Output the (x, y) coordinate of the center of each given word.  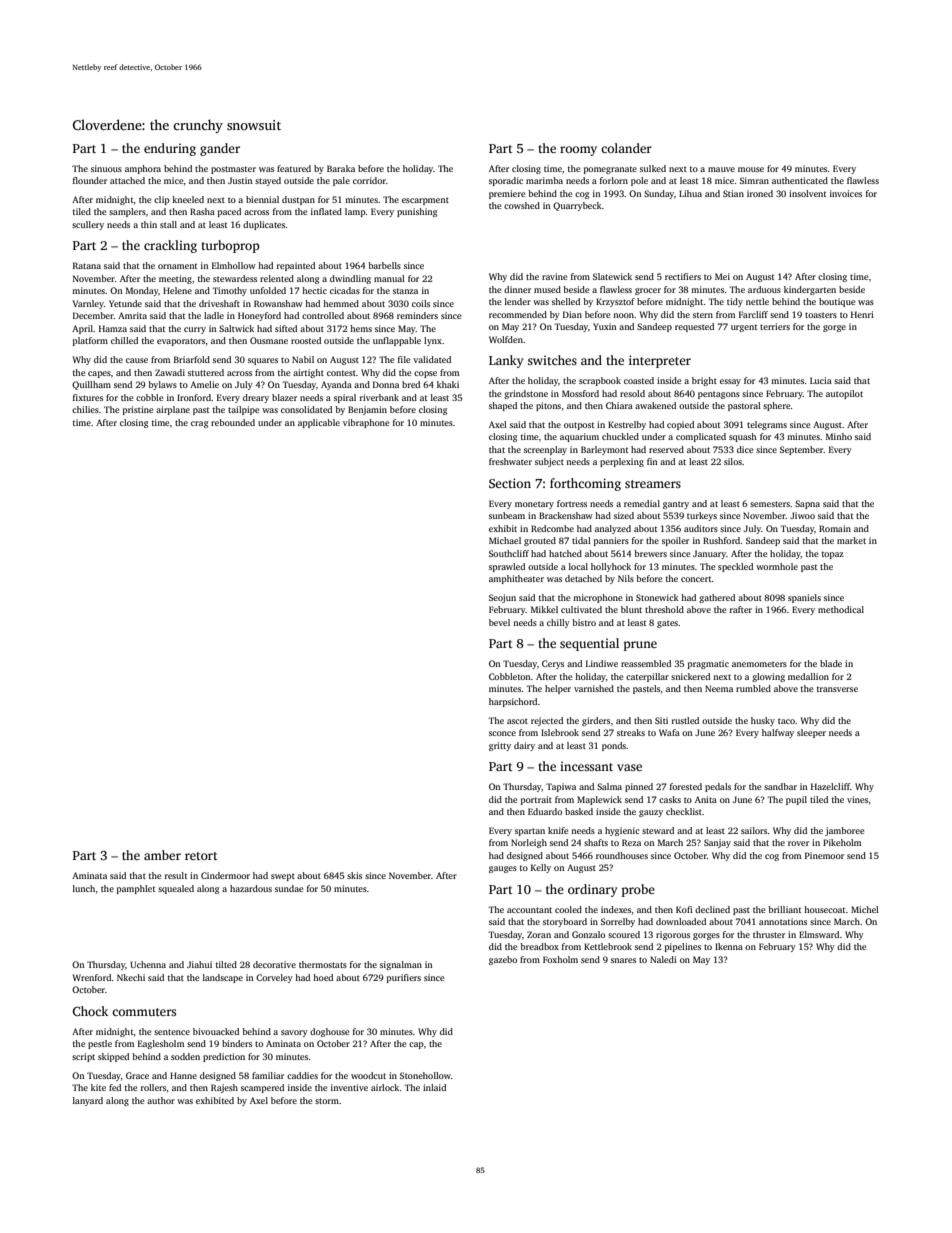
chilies (85, 409)
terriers (775, 326)
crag (199, 424)
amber (162, 855)
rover (798, 843)
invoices (846, 193)
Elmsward (819, 934)
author (161, 1100)
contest (341, 373)
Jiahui (199, 964)
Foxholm (560, 959)
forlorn (614, 180)
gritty (500, 746)
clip (162, 200)
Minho (839, 436)
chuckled (620, 436)
